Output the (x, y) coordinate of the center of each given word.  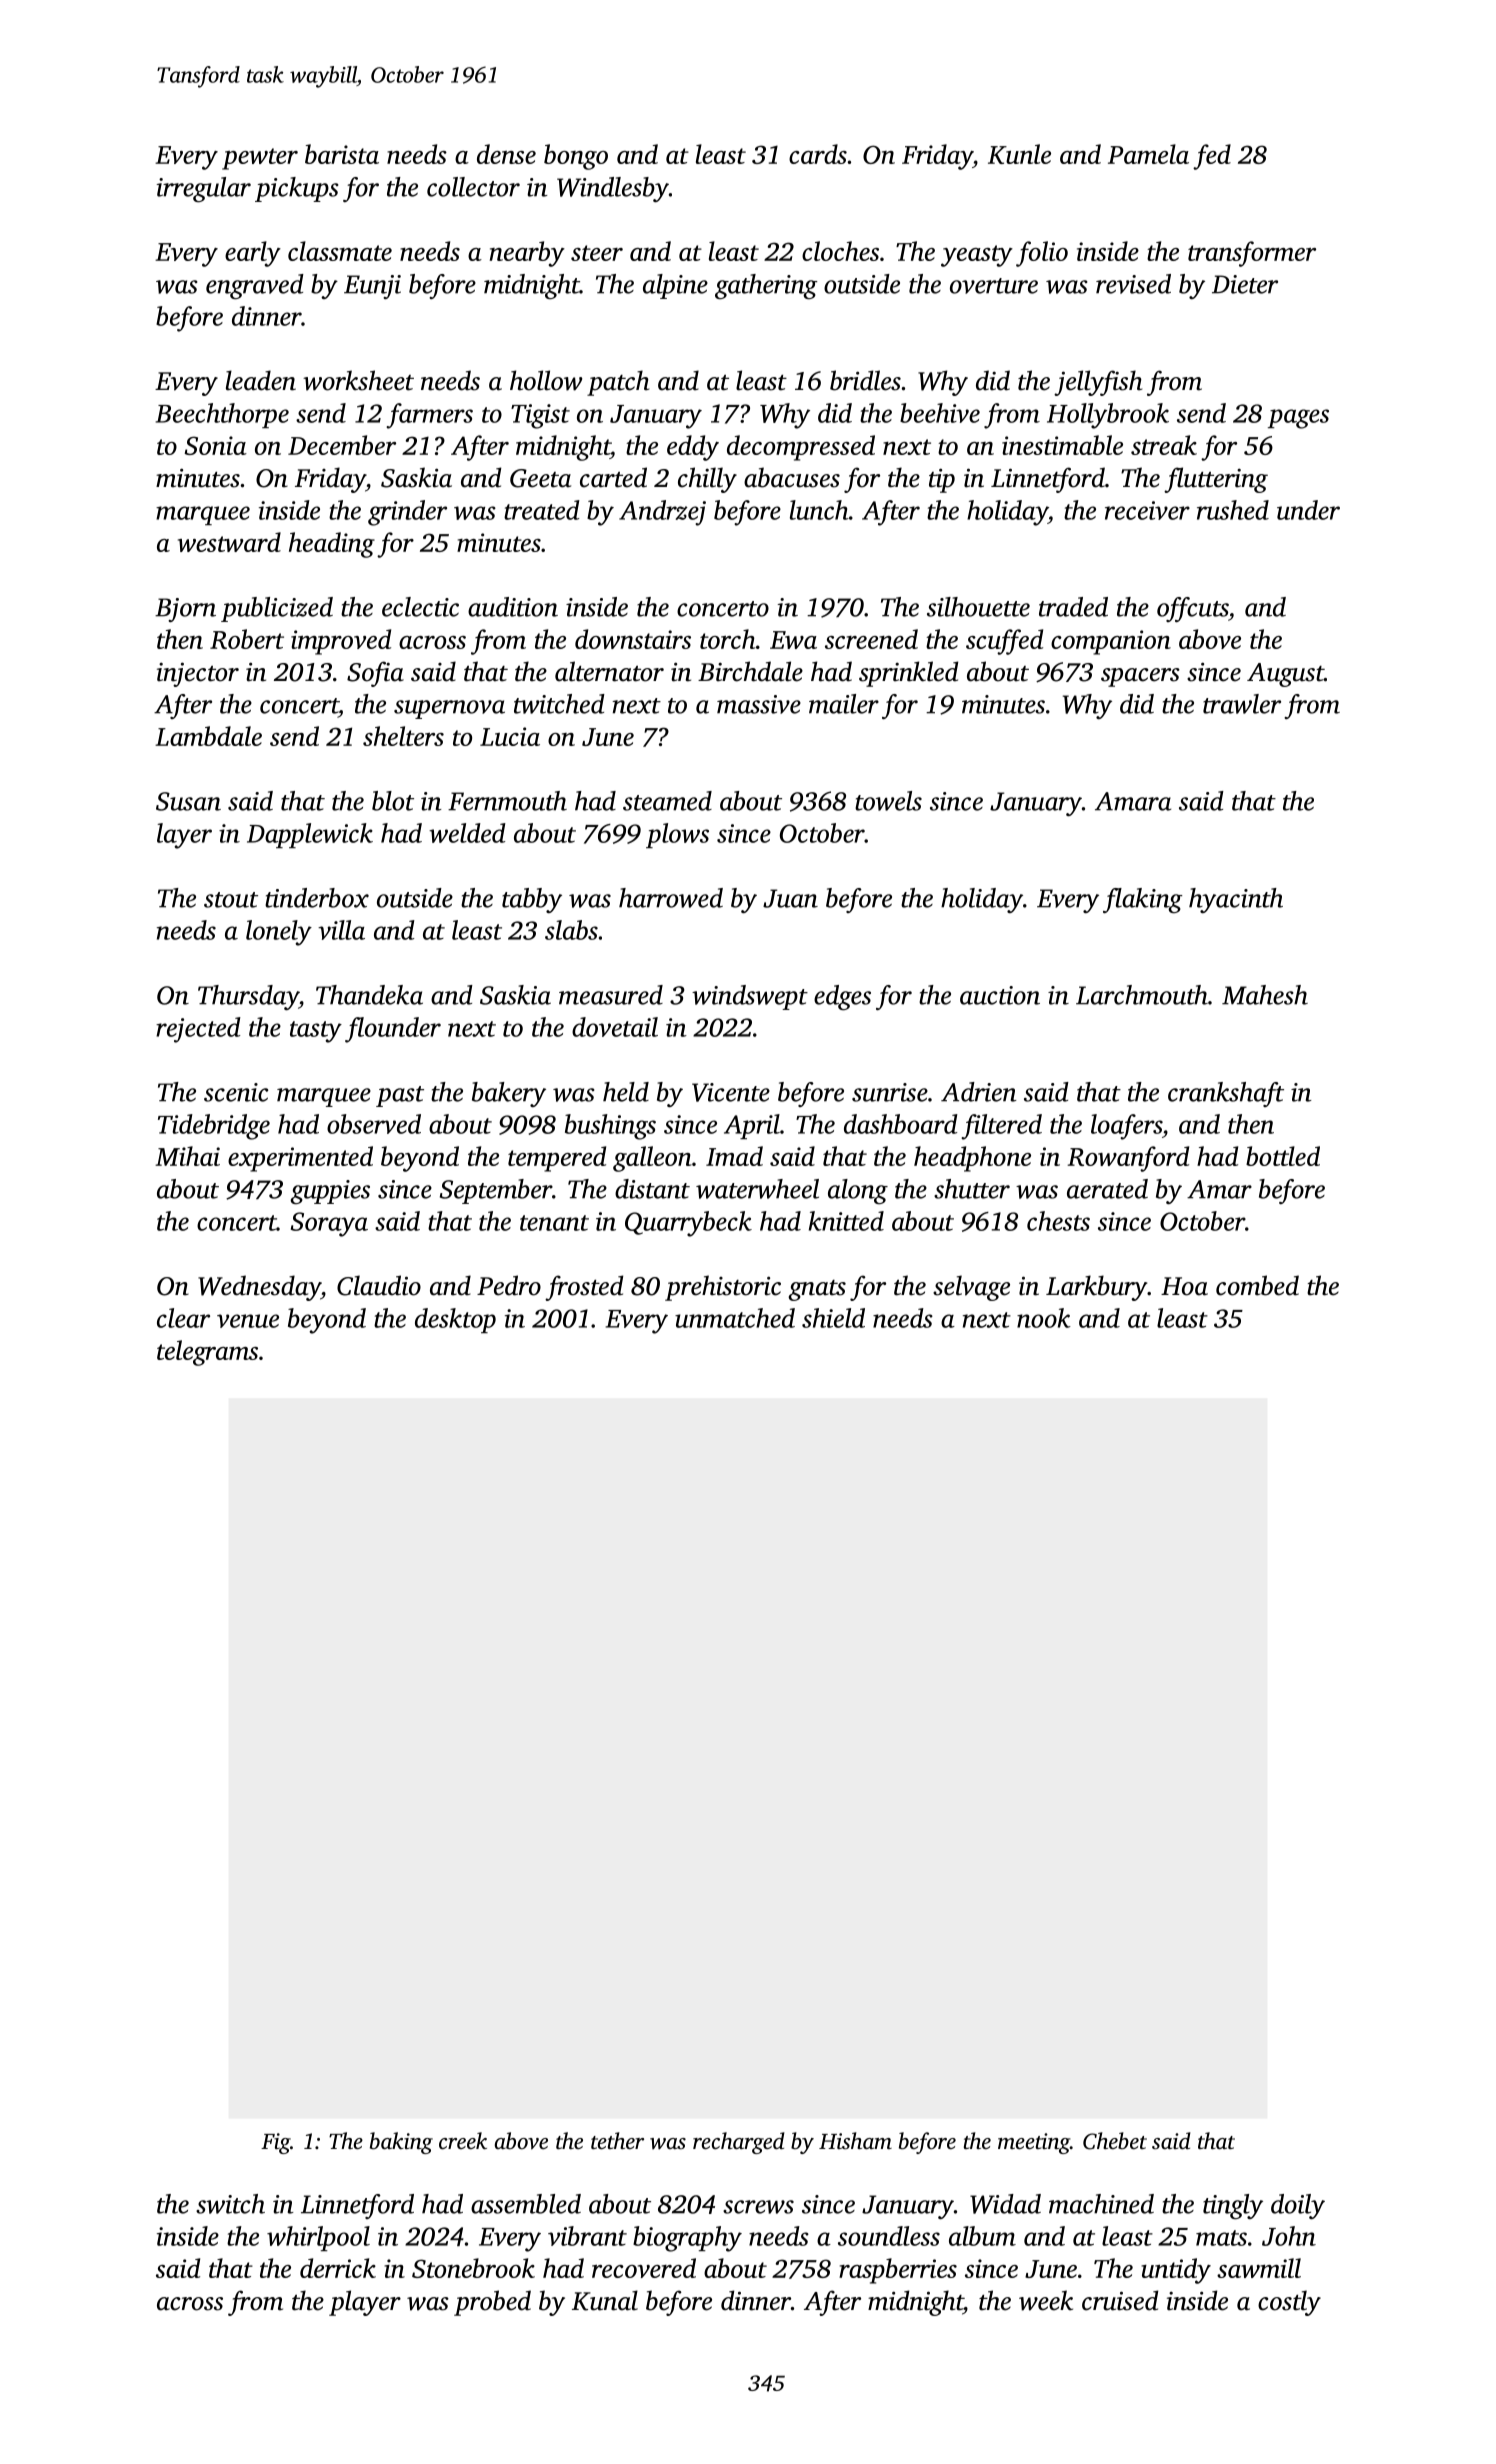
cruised (1120, 2300)
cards (818, 154)
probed (492, 2303)
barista (342, 154)
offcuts (1192, 609)
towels (888, 801)
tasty (316, 1032)
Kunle (1019, 154)
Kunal (605, 2300)
